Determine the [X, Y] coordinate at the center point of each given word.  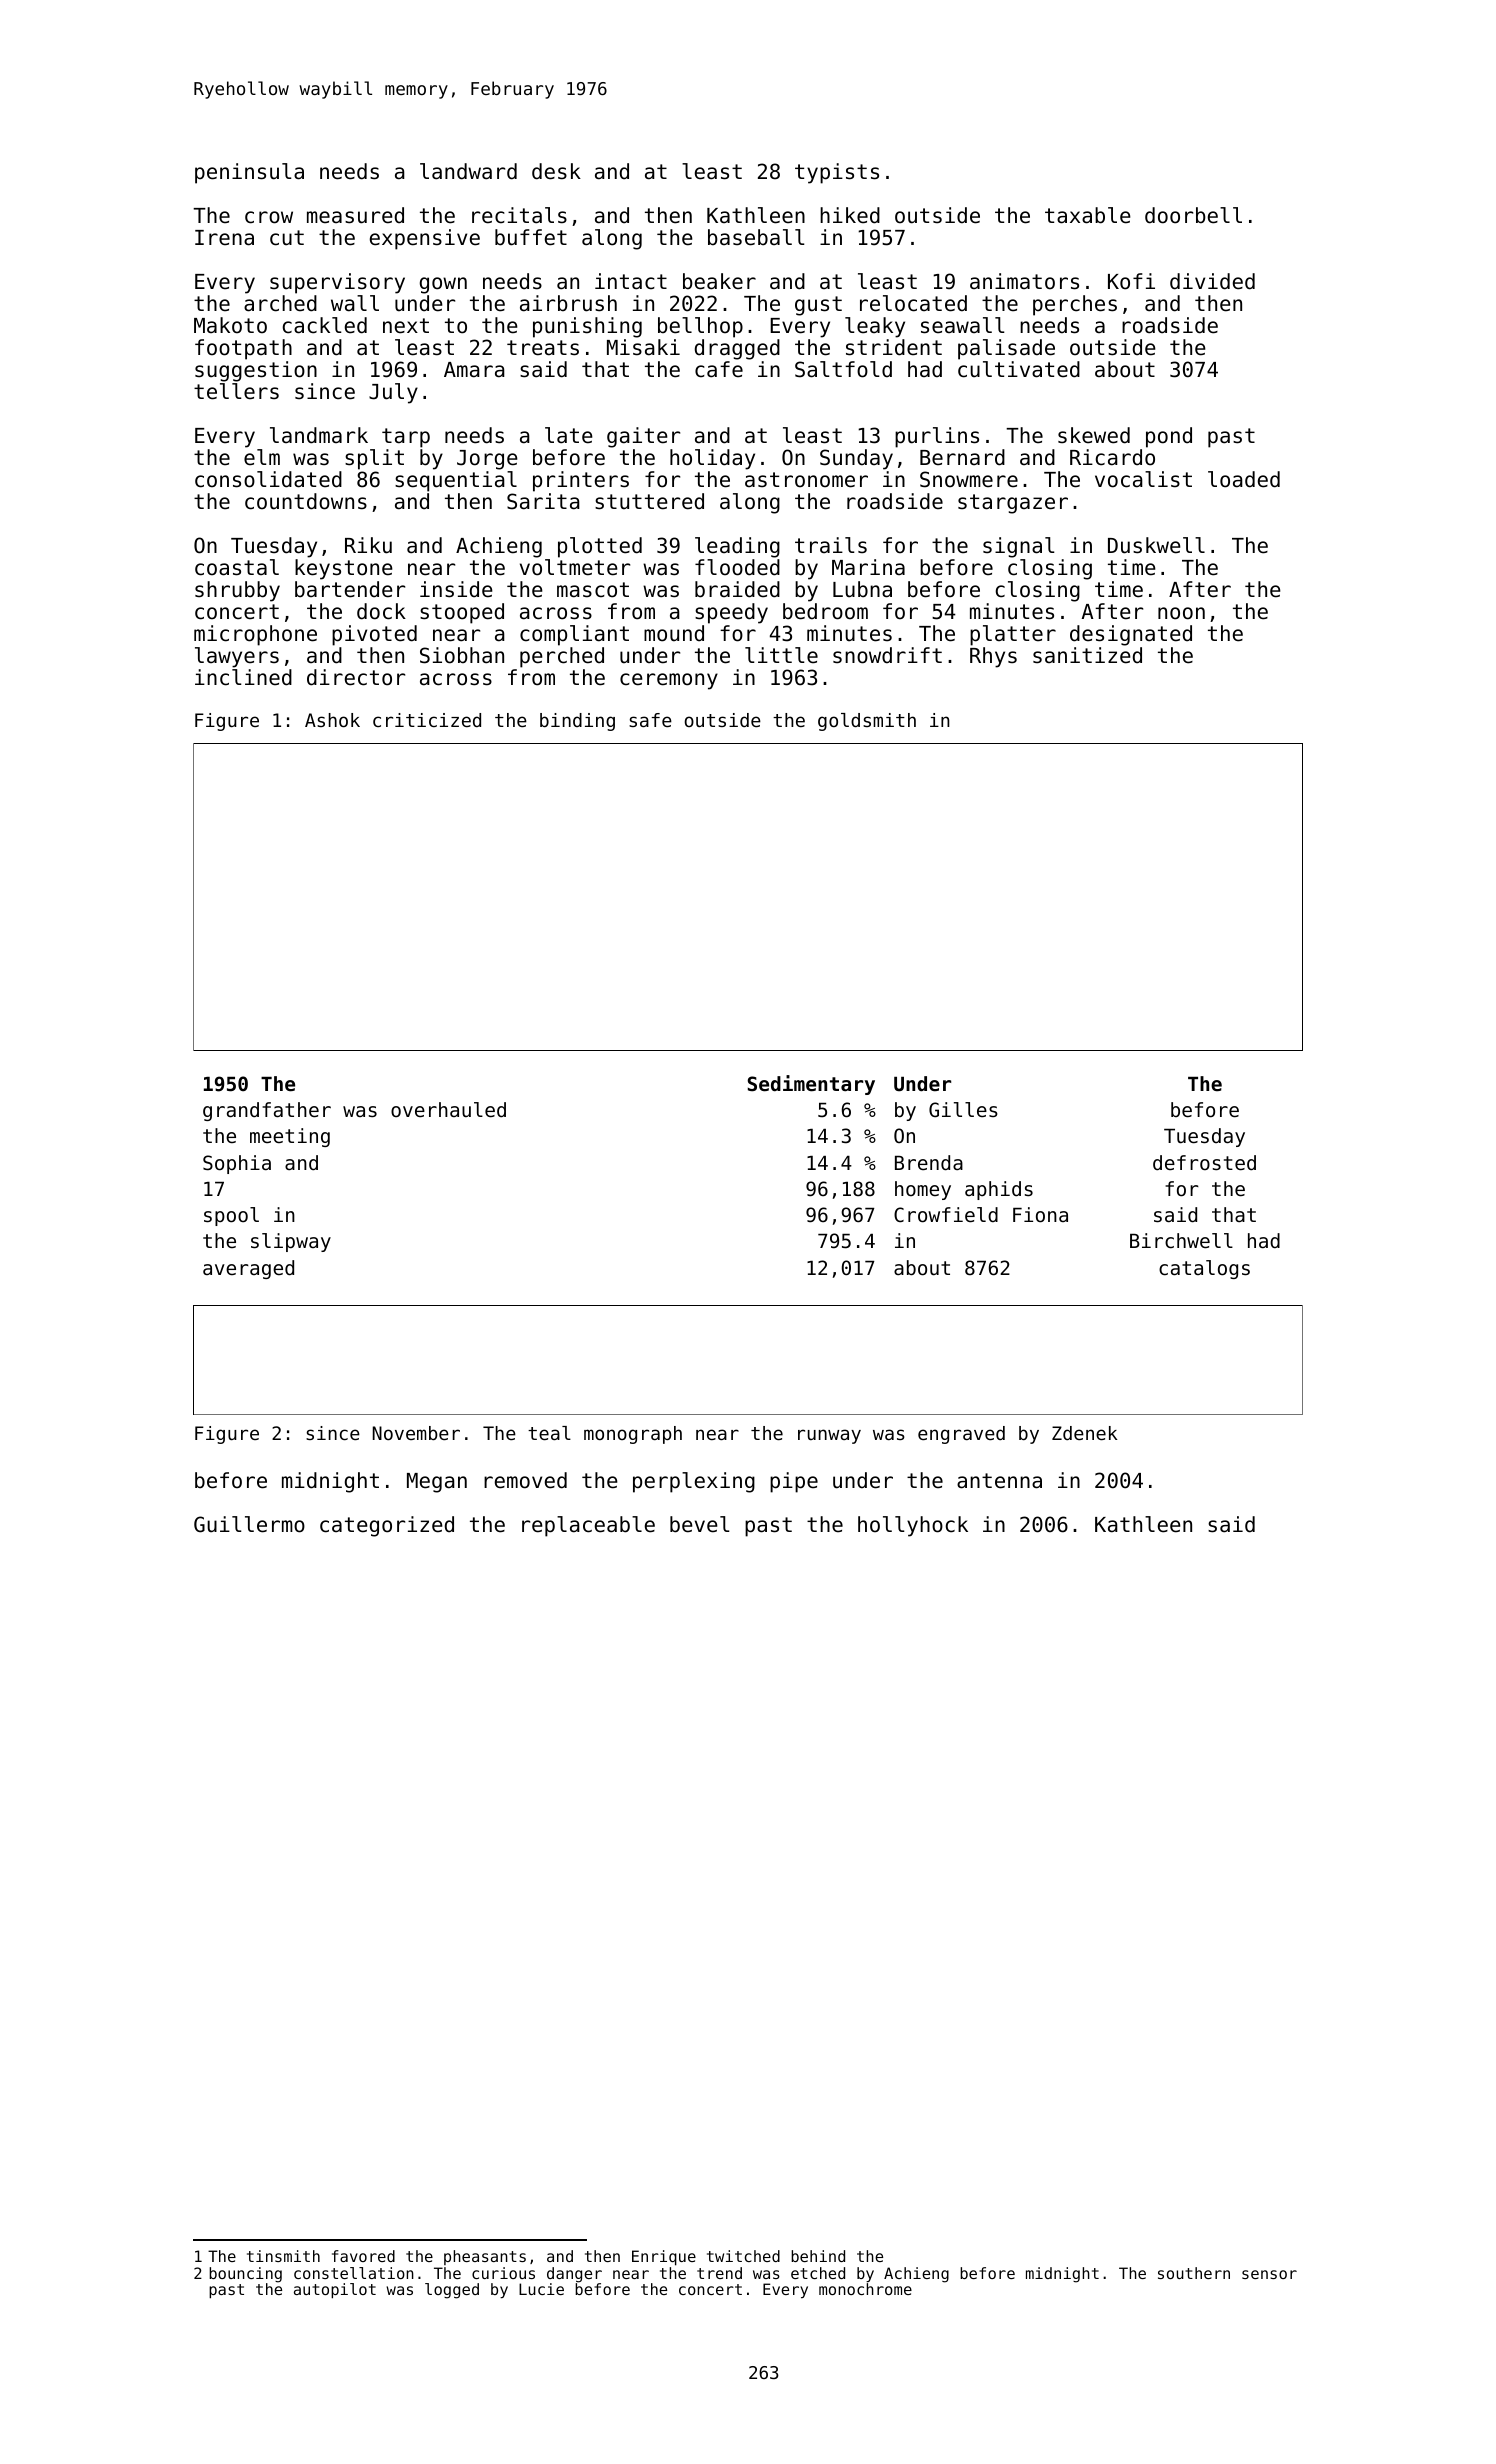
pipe [794, 1482]
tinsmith [283, 2256]
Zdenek [1085, 1433]
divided [1212, 281]
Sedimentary [811, 1085]
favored [363, 2256]
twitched [743, 2256]
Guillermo [249, 1524]
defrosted [1204, 1163]
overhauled [448, 1110]
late [569, 435]
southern [1194, 2273]
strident [894, 347]
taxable [1088, 215]
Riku [368, 545]
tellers [236, 391]
